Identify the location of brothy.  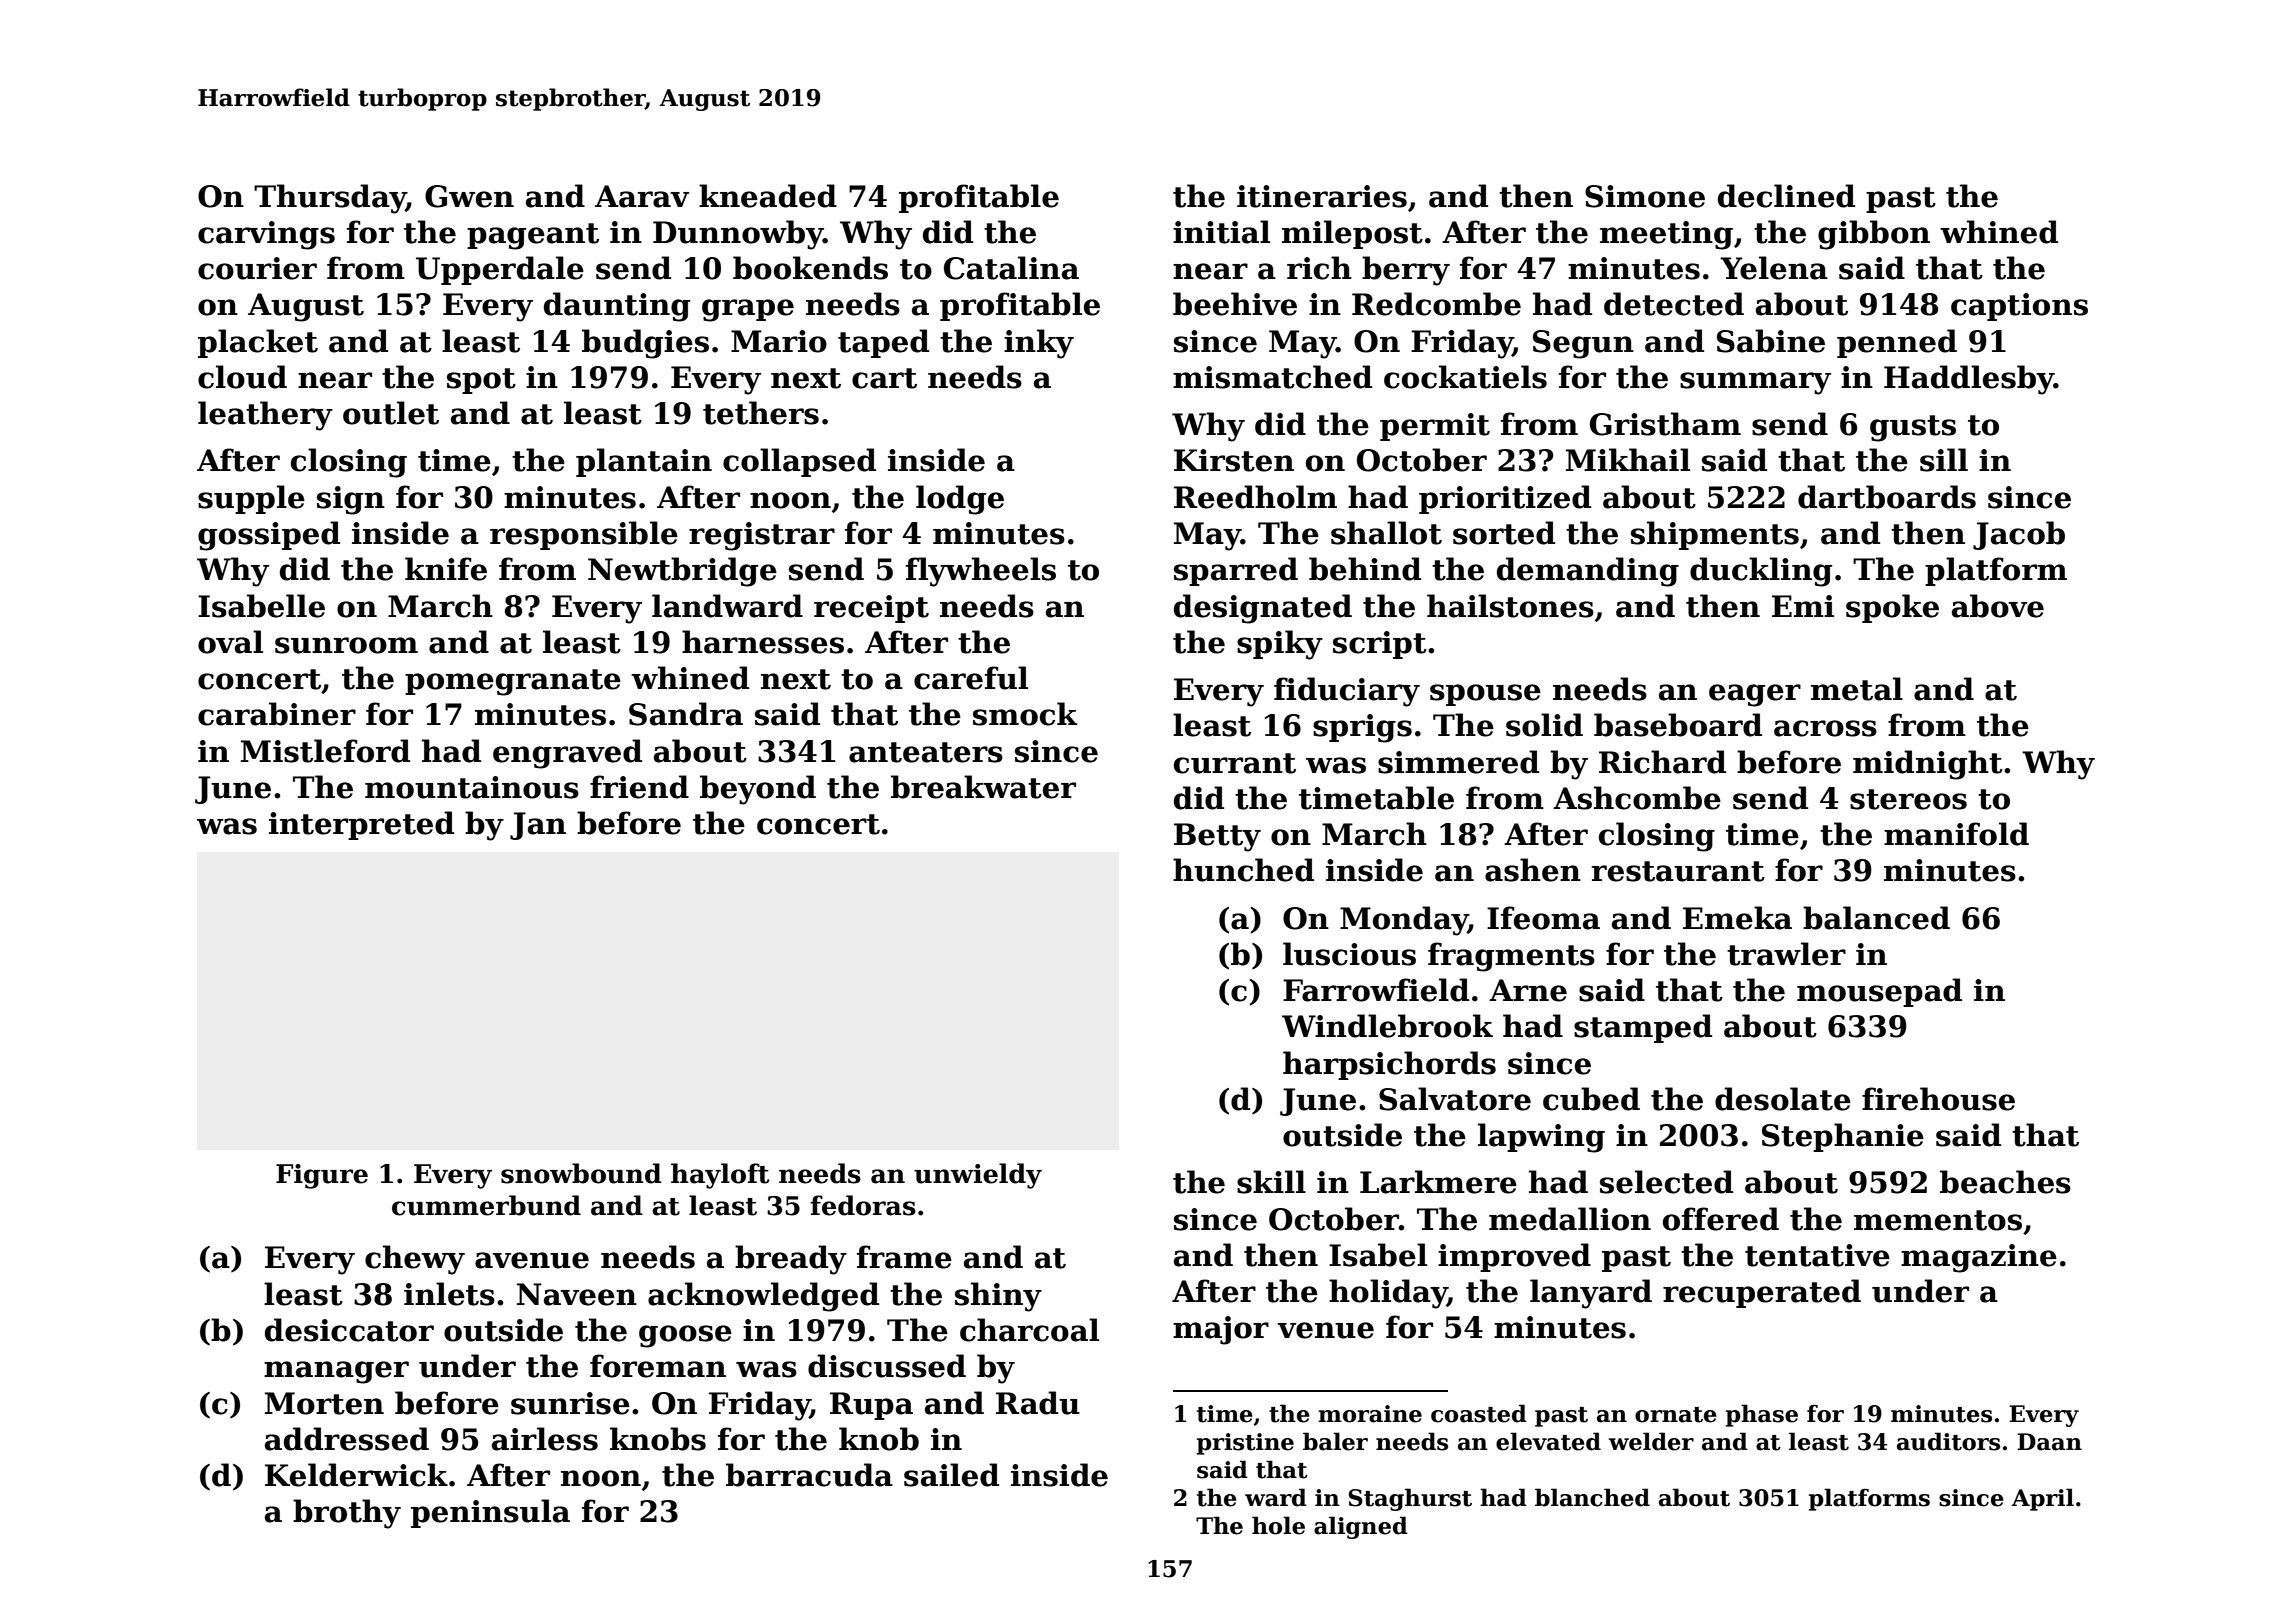
(347, 1514).
